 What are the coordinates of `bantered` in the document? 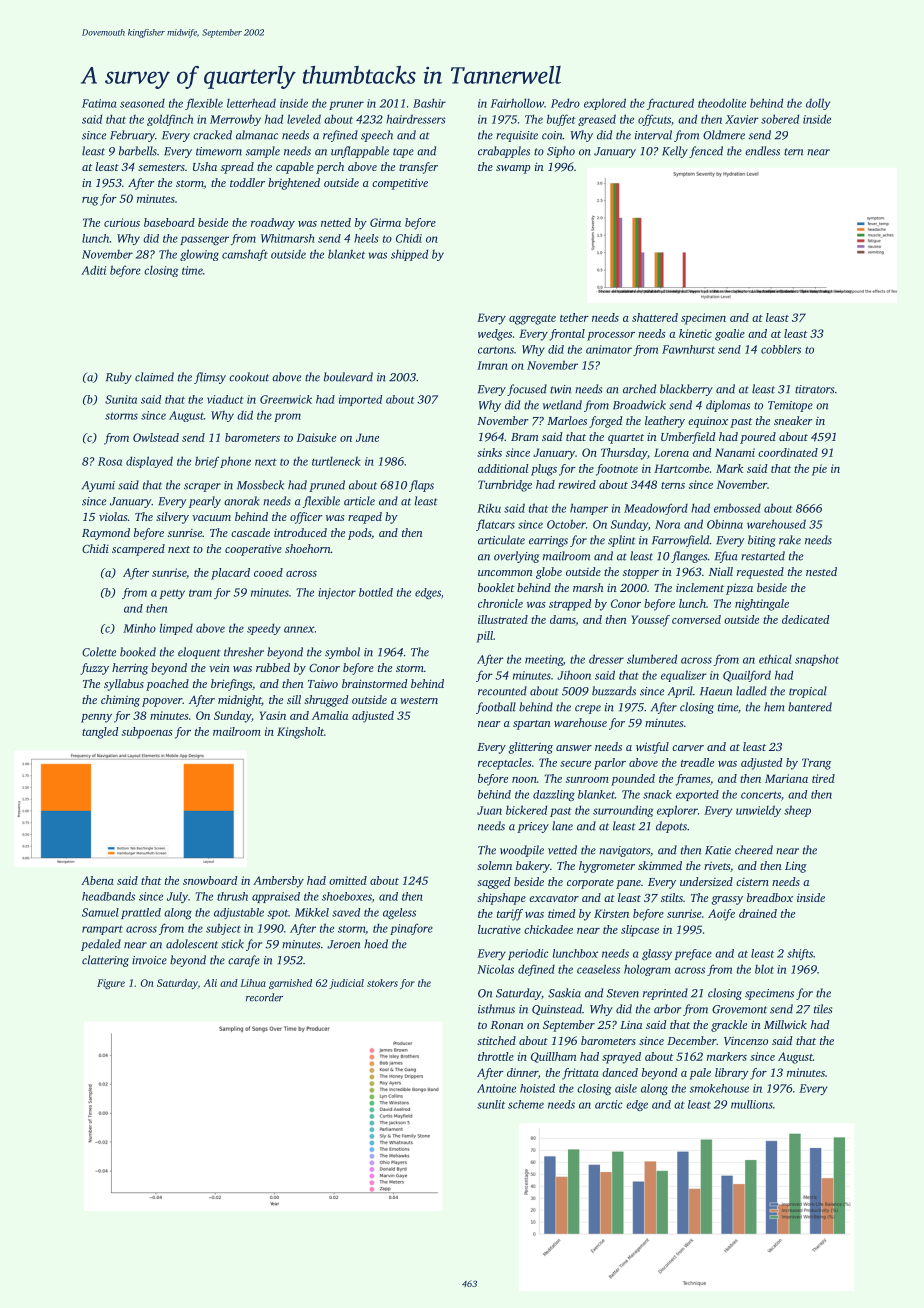 It's located at (810, 707).
